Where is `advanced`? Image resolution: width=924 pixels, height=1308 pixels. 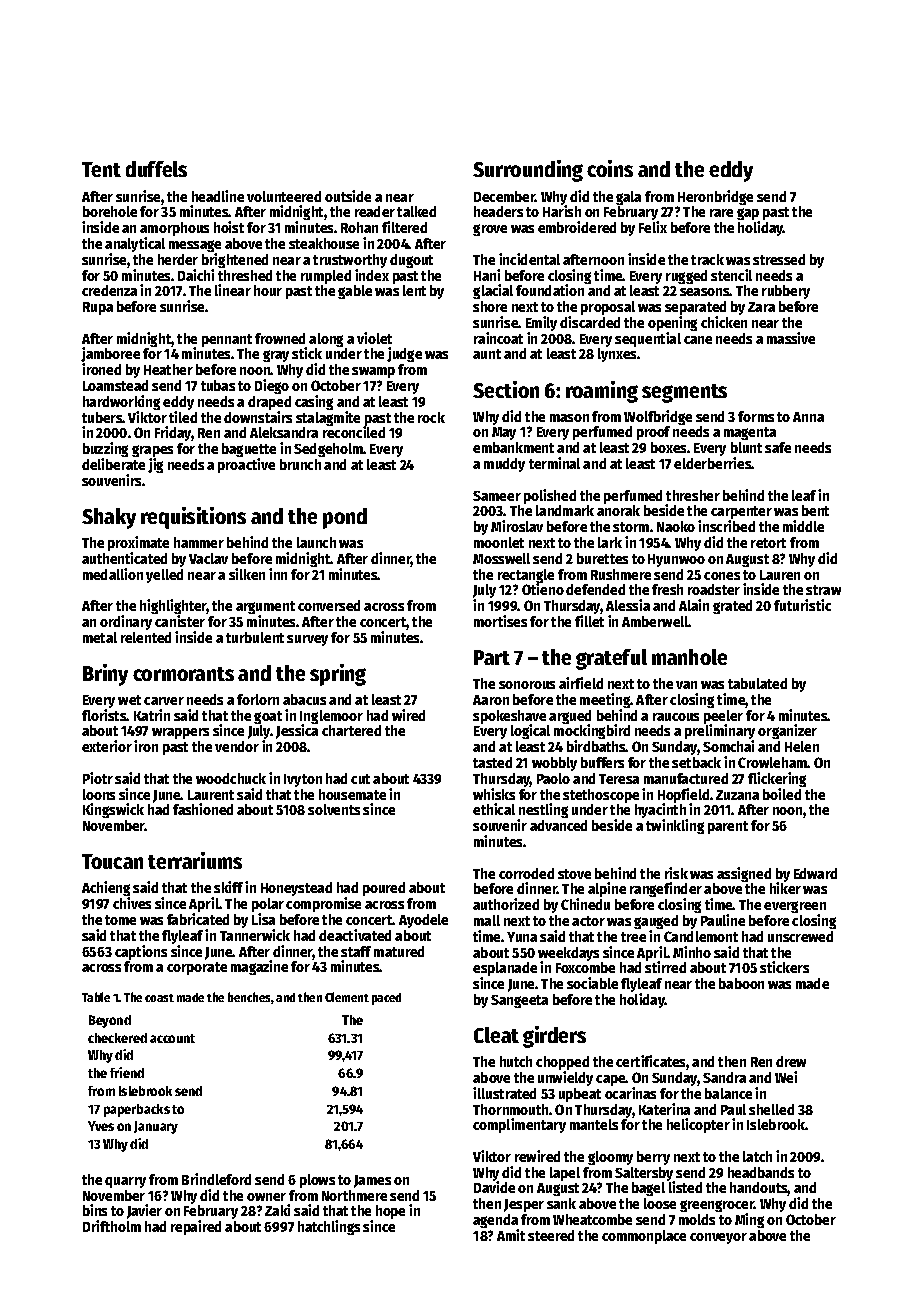 advanced is located at coordinates (558, 825).
